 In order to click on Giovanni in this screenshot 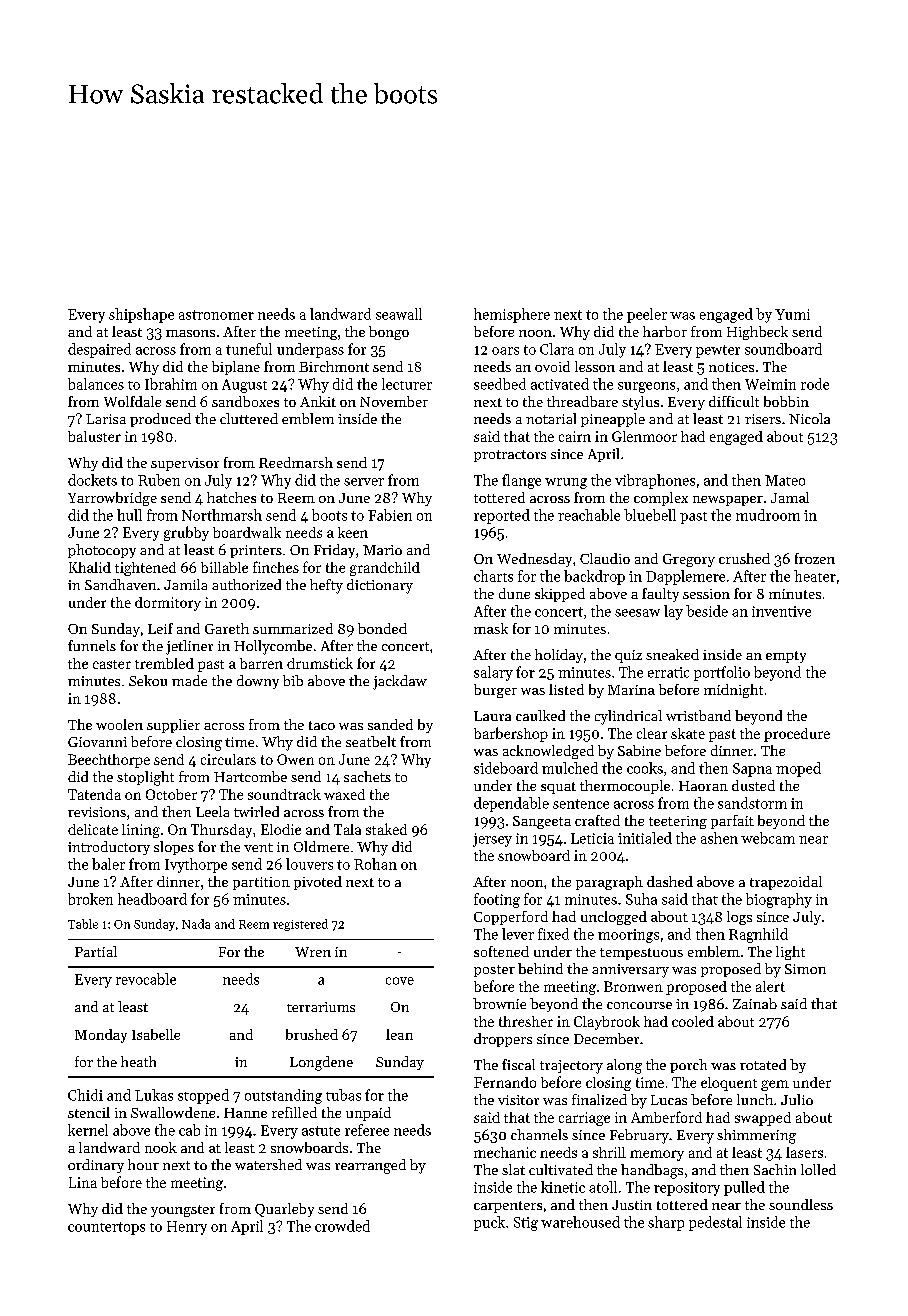, I will do `click(97, 742)`.
